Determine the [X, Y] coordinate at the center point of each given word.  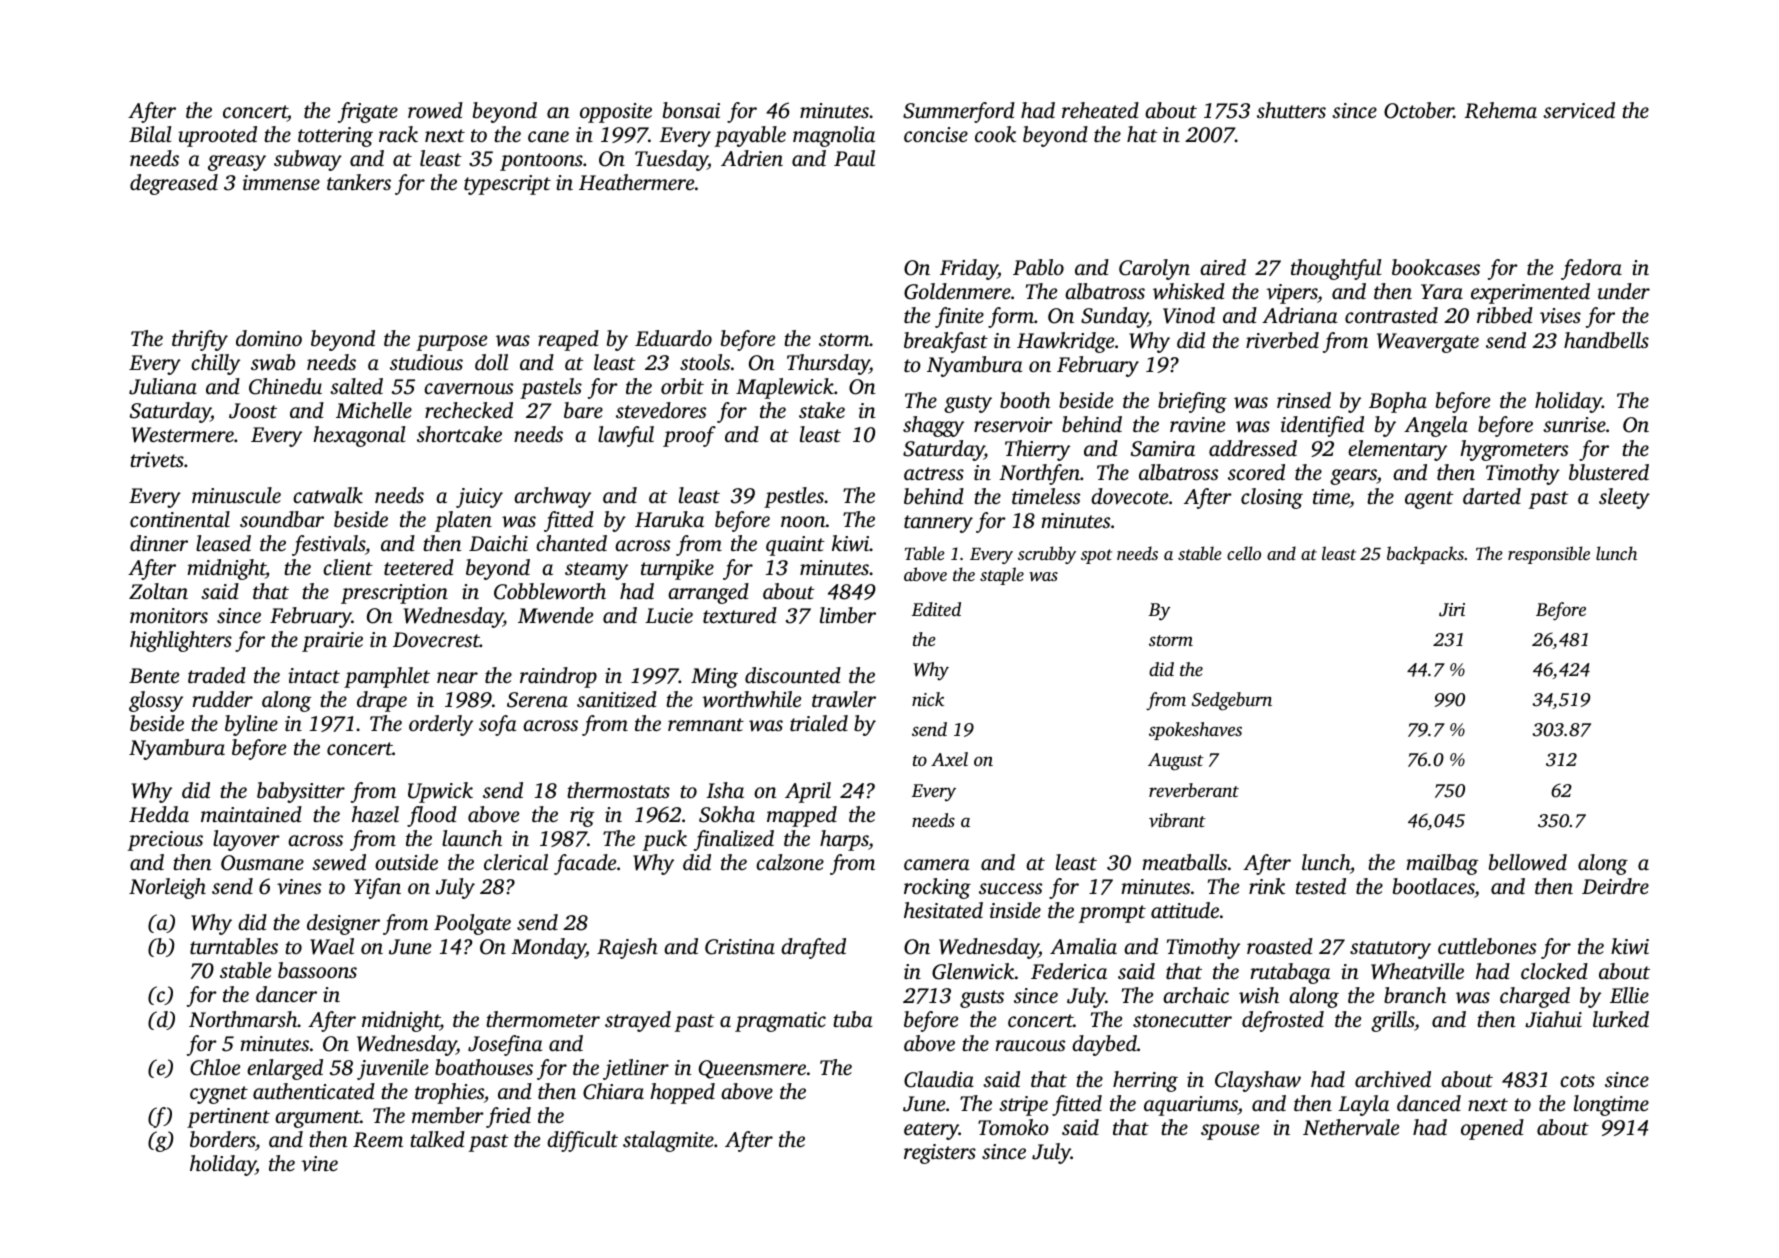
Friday [969, 269]
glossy [156, 701]
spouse [1230, 1132]
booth [1025, 400]
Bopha [1398, 402]
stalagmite [668, 1141]
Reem [378, 1140]
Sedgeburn [1232, 701]
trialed [819, 723]
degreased [174, 184]
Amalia [1083, 946]
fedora [1591, 269]
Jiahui [1553, 1019]
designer [343, 924]
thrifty [200, 340]
